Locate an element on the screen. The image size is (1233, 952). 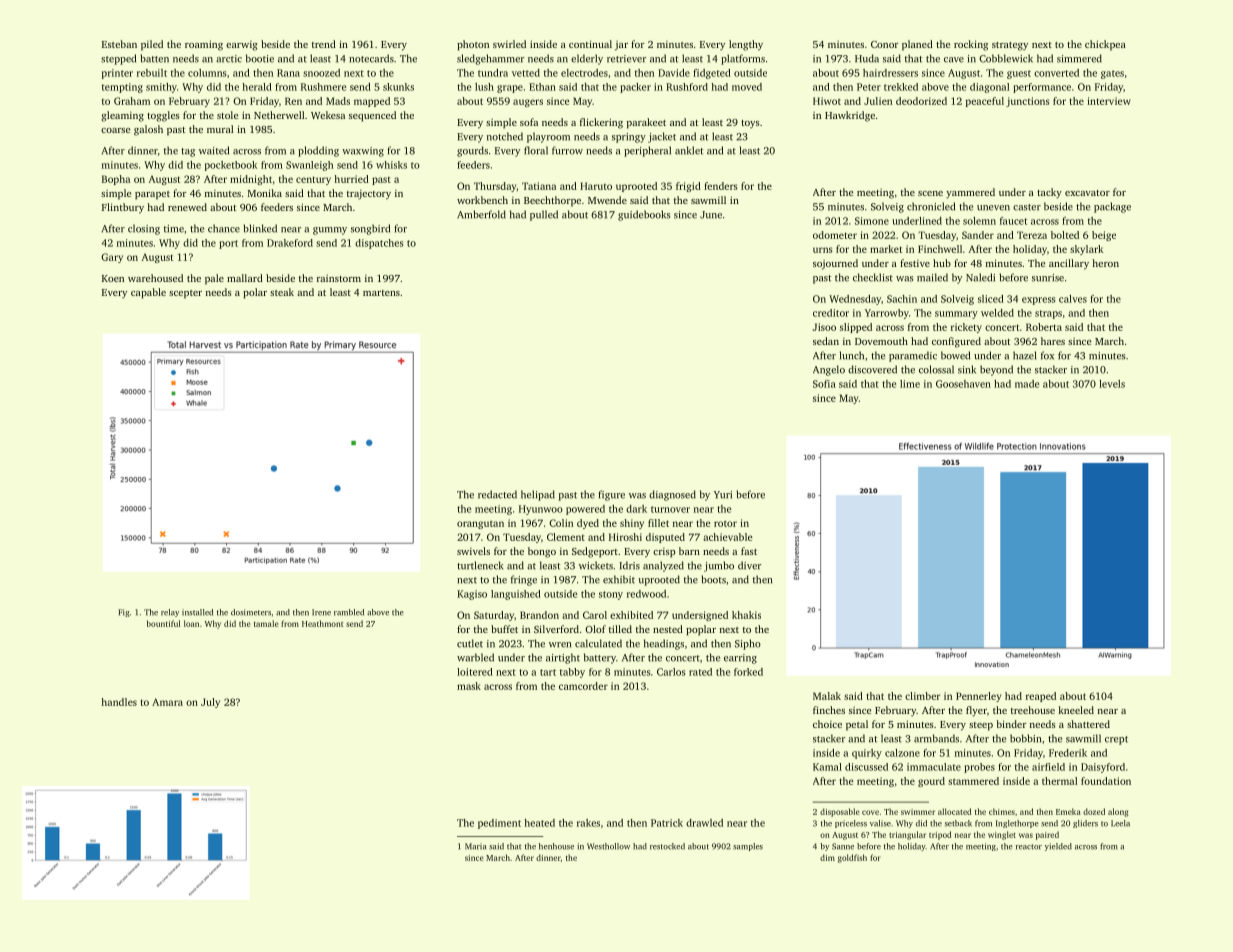
Maria is located at coordinates (475, 846).
